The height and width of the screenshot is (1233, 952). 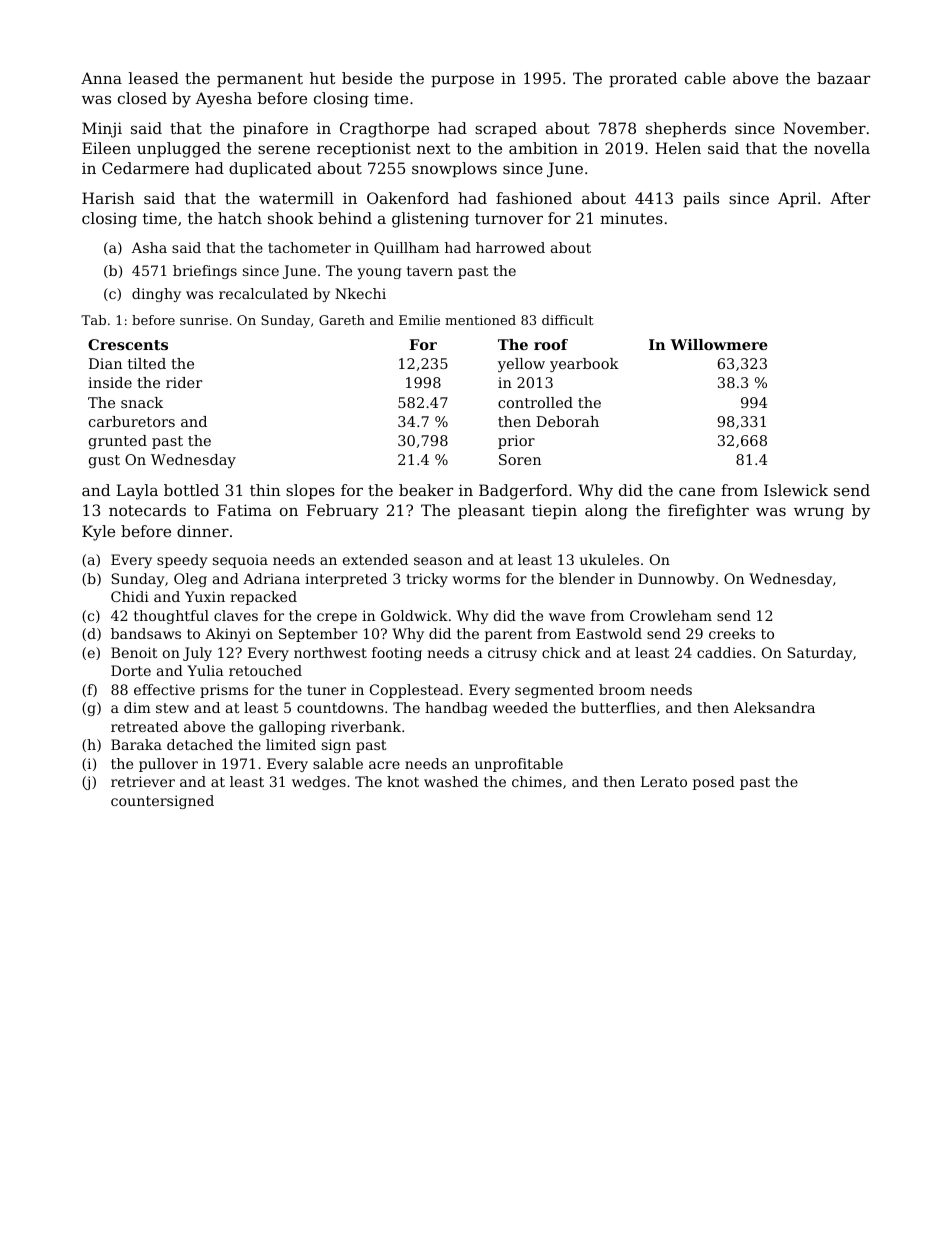 What do you see at coordinates (143, 781) in the screenshot?
I see `retriever` at bounding box center [143, 781].
